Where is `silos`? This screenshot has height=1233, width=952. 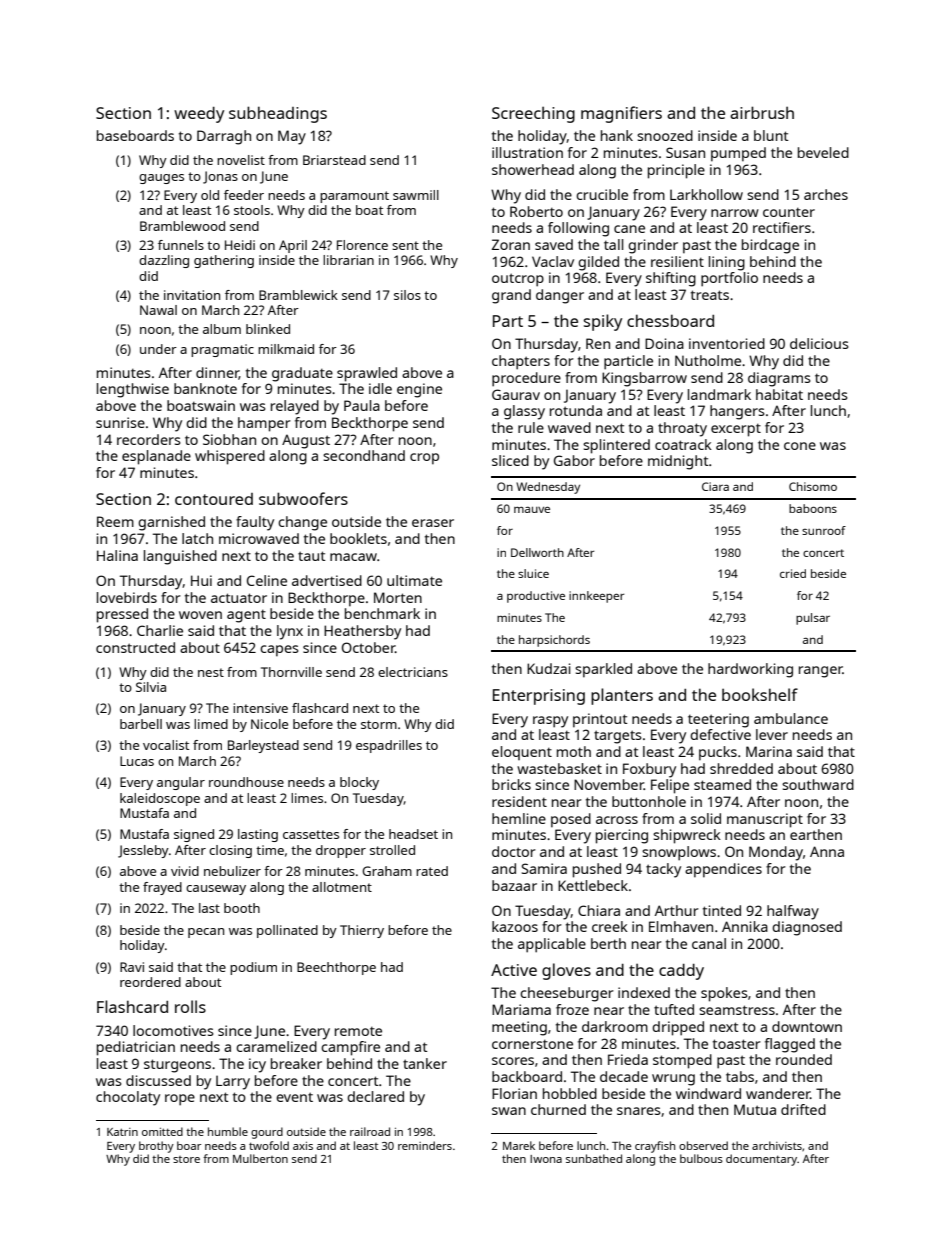 silos is located at coordinates (407, 295).
